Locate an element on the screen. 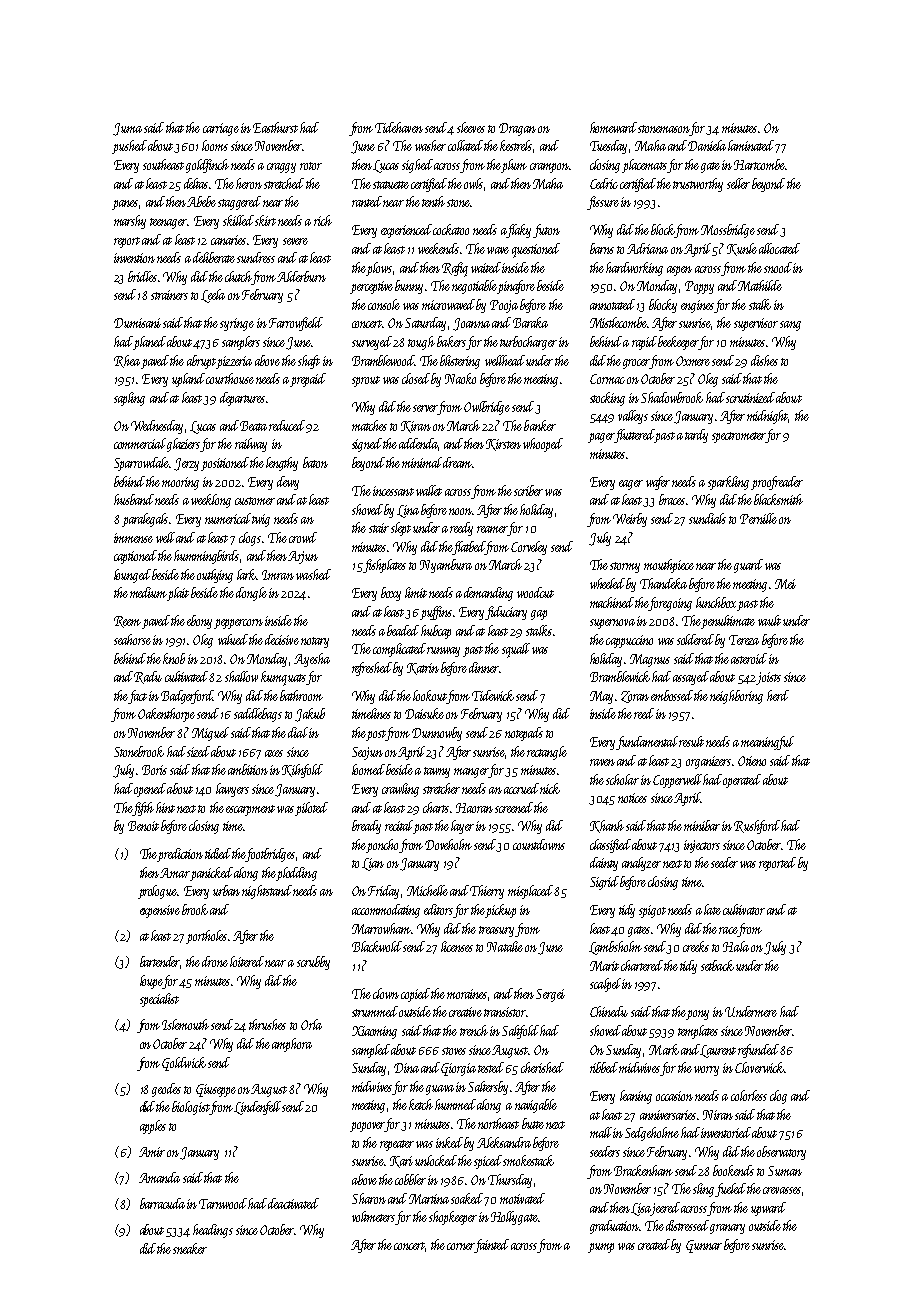 Image resolution: width=924 pixels, height=1308 pixels. Weirby is located at coordinates (630, 520).
